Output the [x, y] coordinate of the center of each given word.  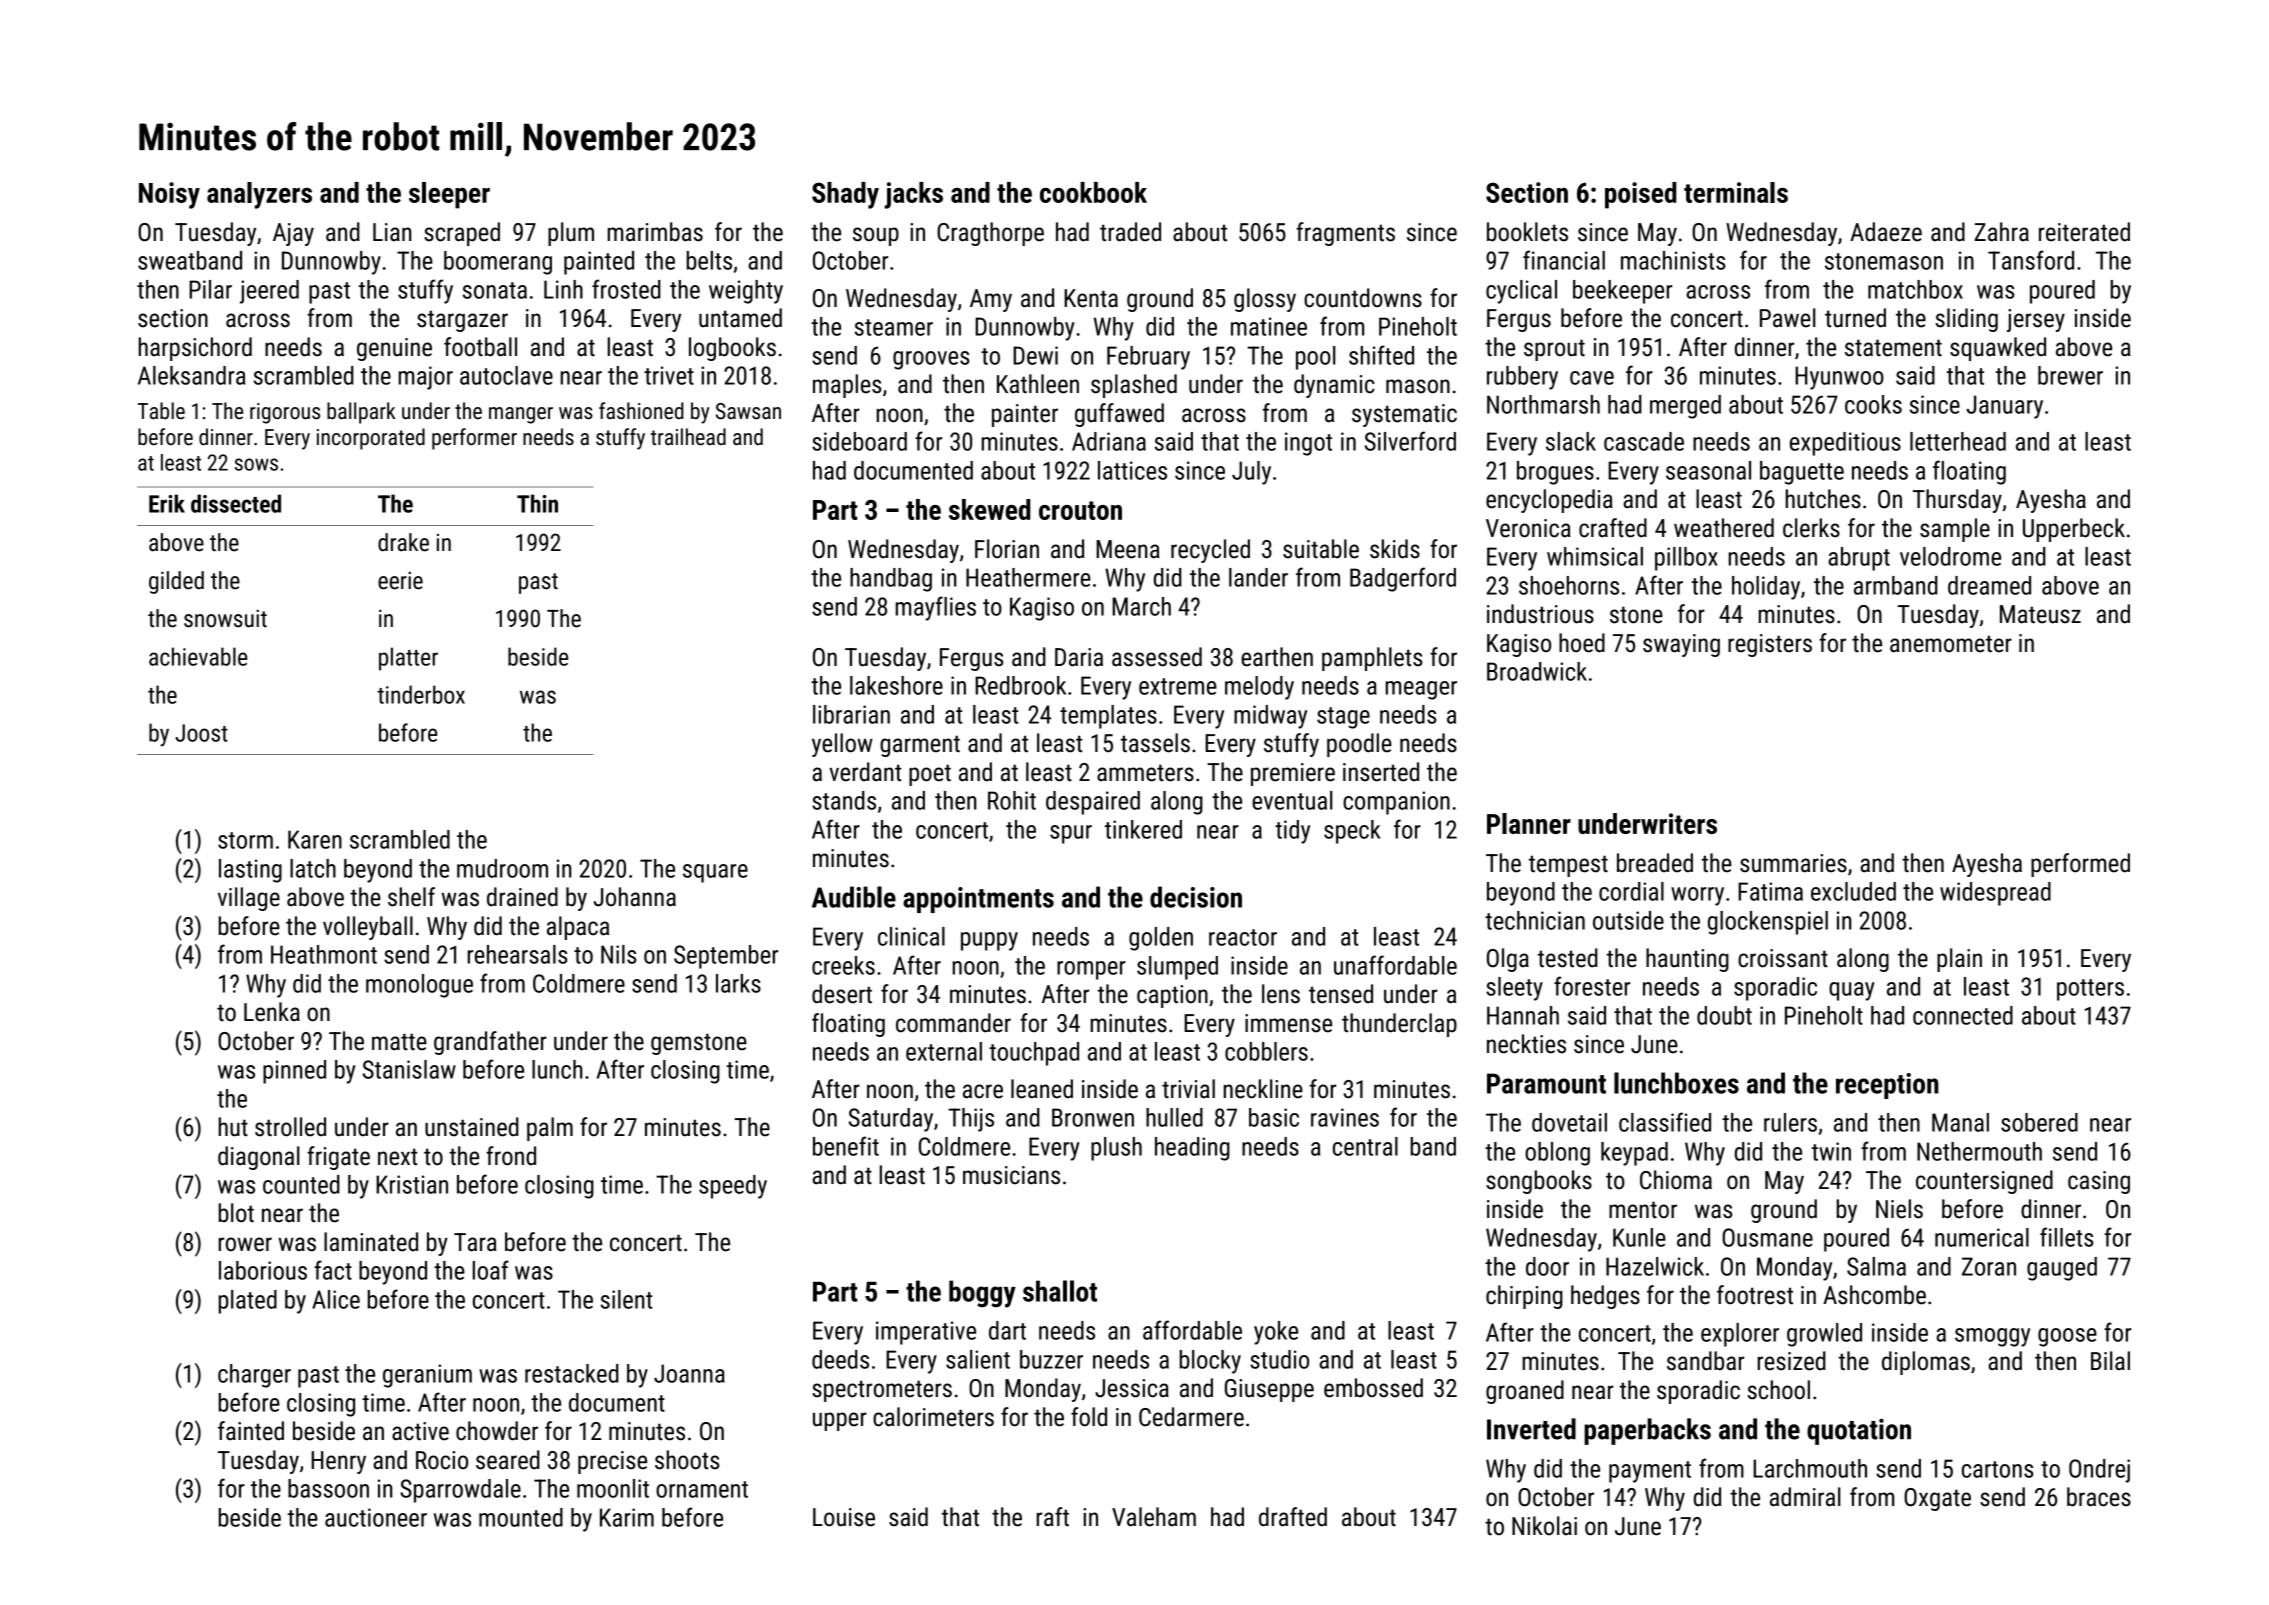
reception [1887, 1086]
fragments [1345, 234]
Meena [1128, 549]
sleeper [449, 195]
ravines [1345, 1117]
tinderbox [421, 694]
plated [248, 1302]
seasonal [1708, 470]
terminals [1736, 192]
